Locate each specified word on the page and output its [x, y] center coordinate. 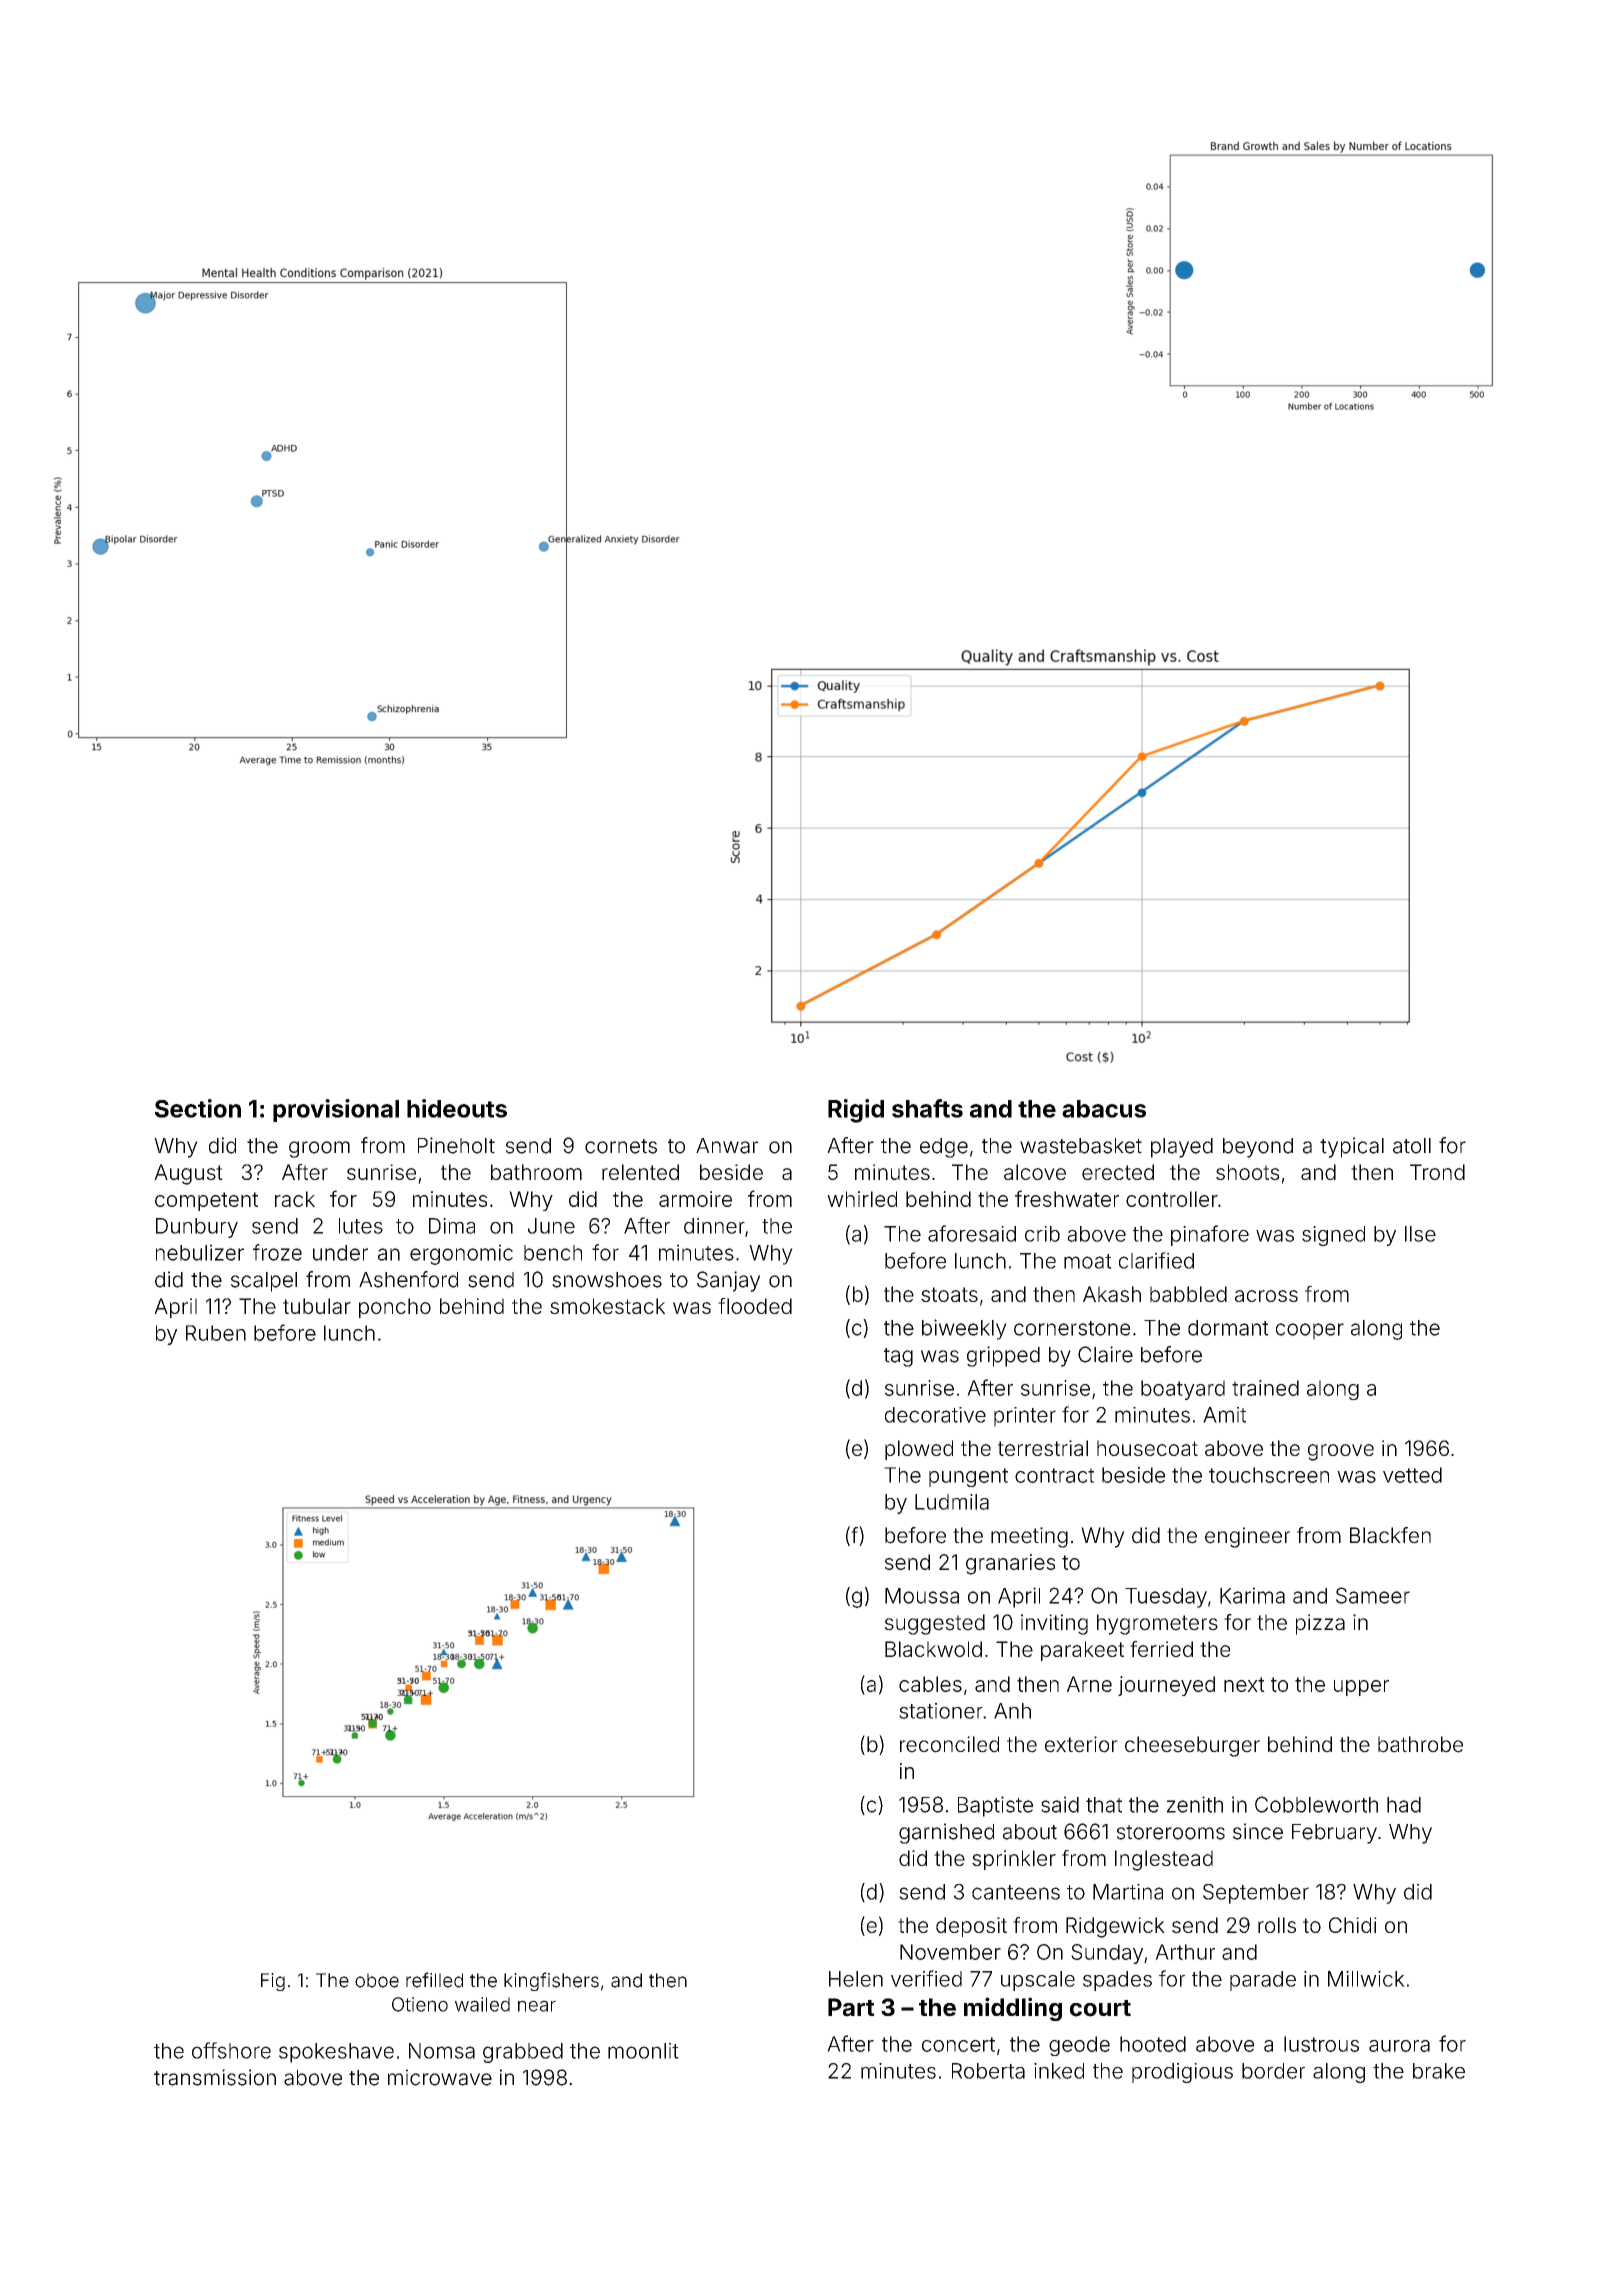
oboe [377, 1980]
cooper [1310, 1331]
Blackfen [1390, 1535]
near [537, 2006]
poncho [395, 1308]
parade [1263, 1981]
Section [198, 1108]
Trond [1437, 1172]
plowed [919, 1450]
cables [930, 1684]
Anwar [727, 1146]
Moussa [922, 1596]
